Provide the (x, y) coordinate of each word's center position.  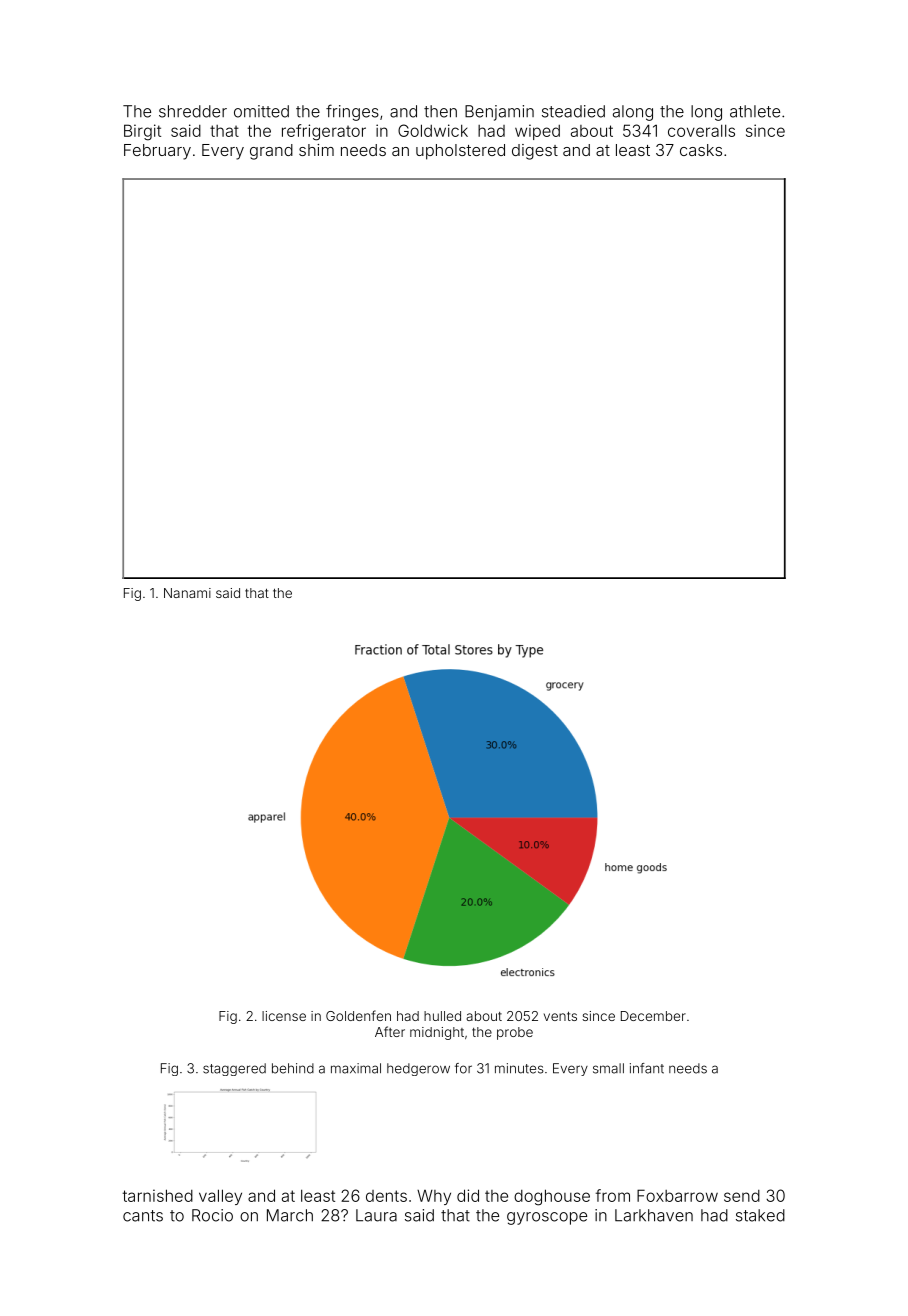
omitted (261, 111)
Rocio (212, 1215)
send (742, 1196)
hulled (442, 1016)
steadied (573, 111)
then (440, 111)
